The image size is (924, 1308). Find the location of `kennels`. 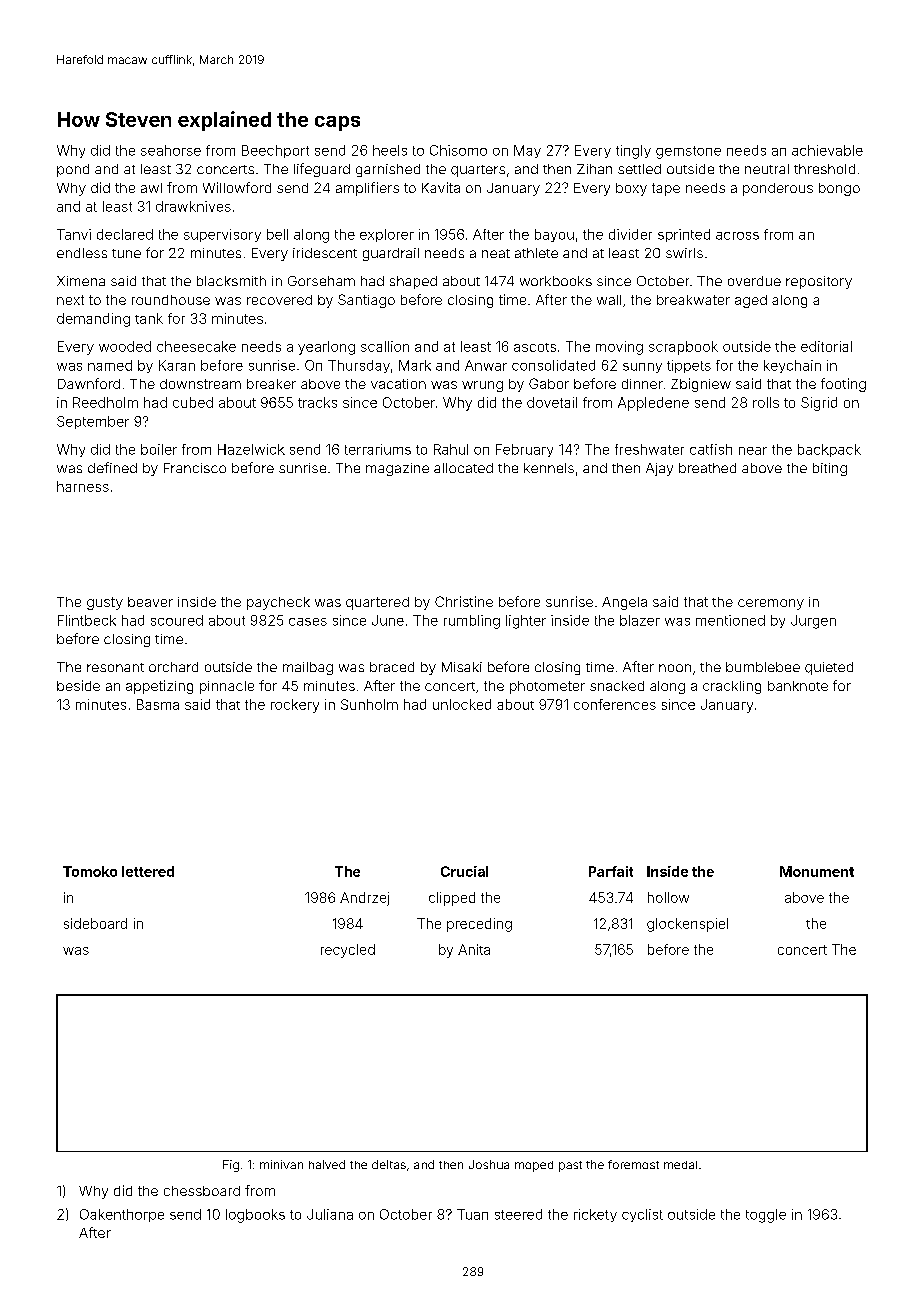

kennels is located at coordinates (549, 468).
